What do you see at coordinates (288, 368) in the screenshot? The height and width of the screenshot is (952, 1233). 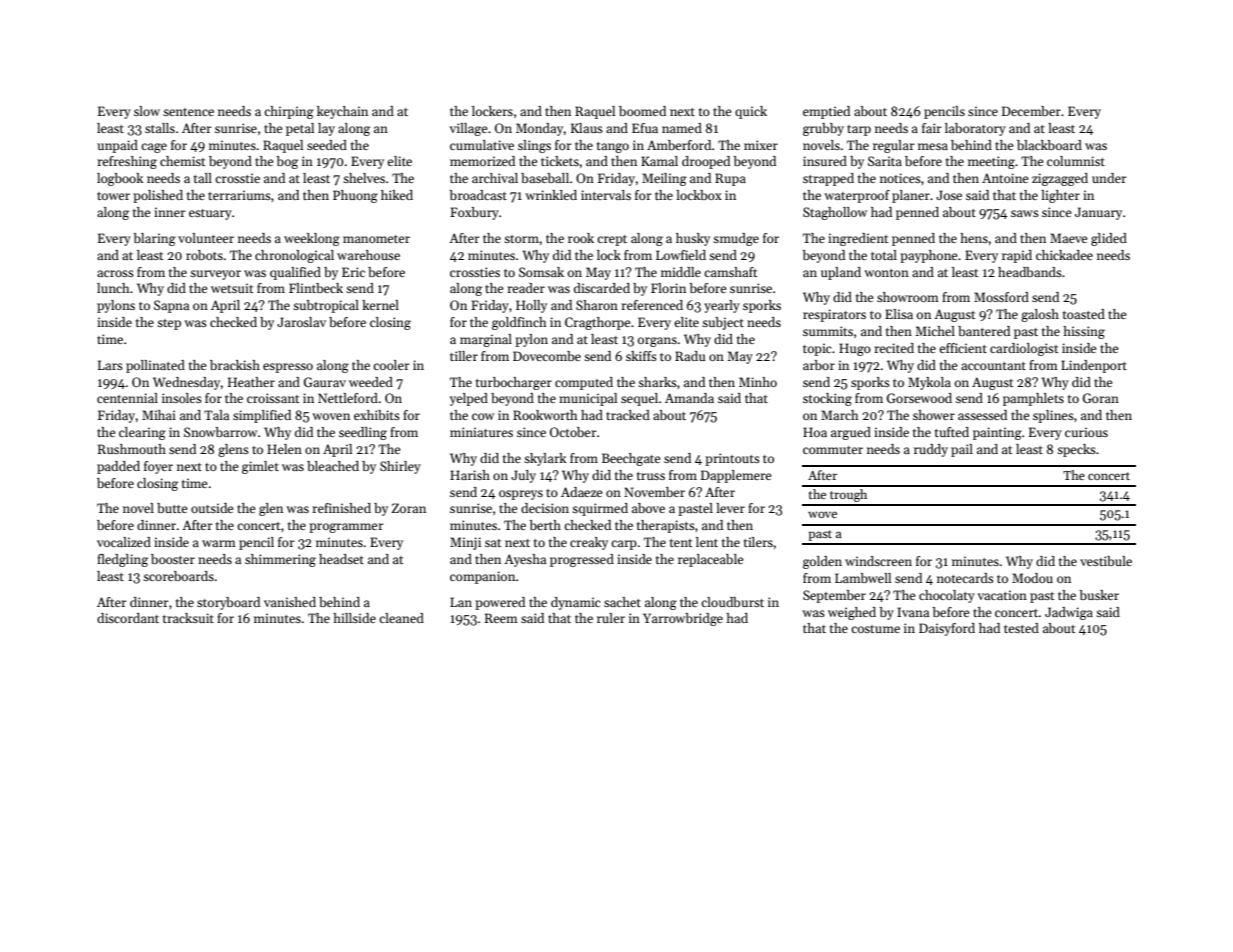 I see `espresso` at bounding box center [288, 368].
